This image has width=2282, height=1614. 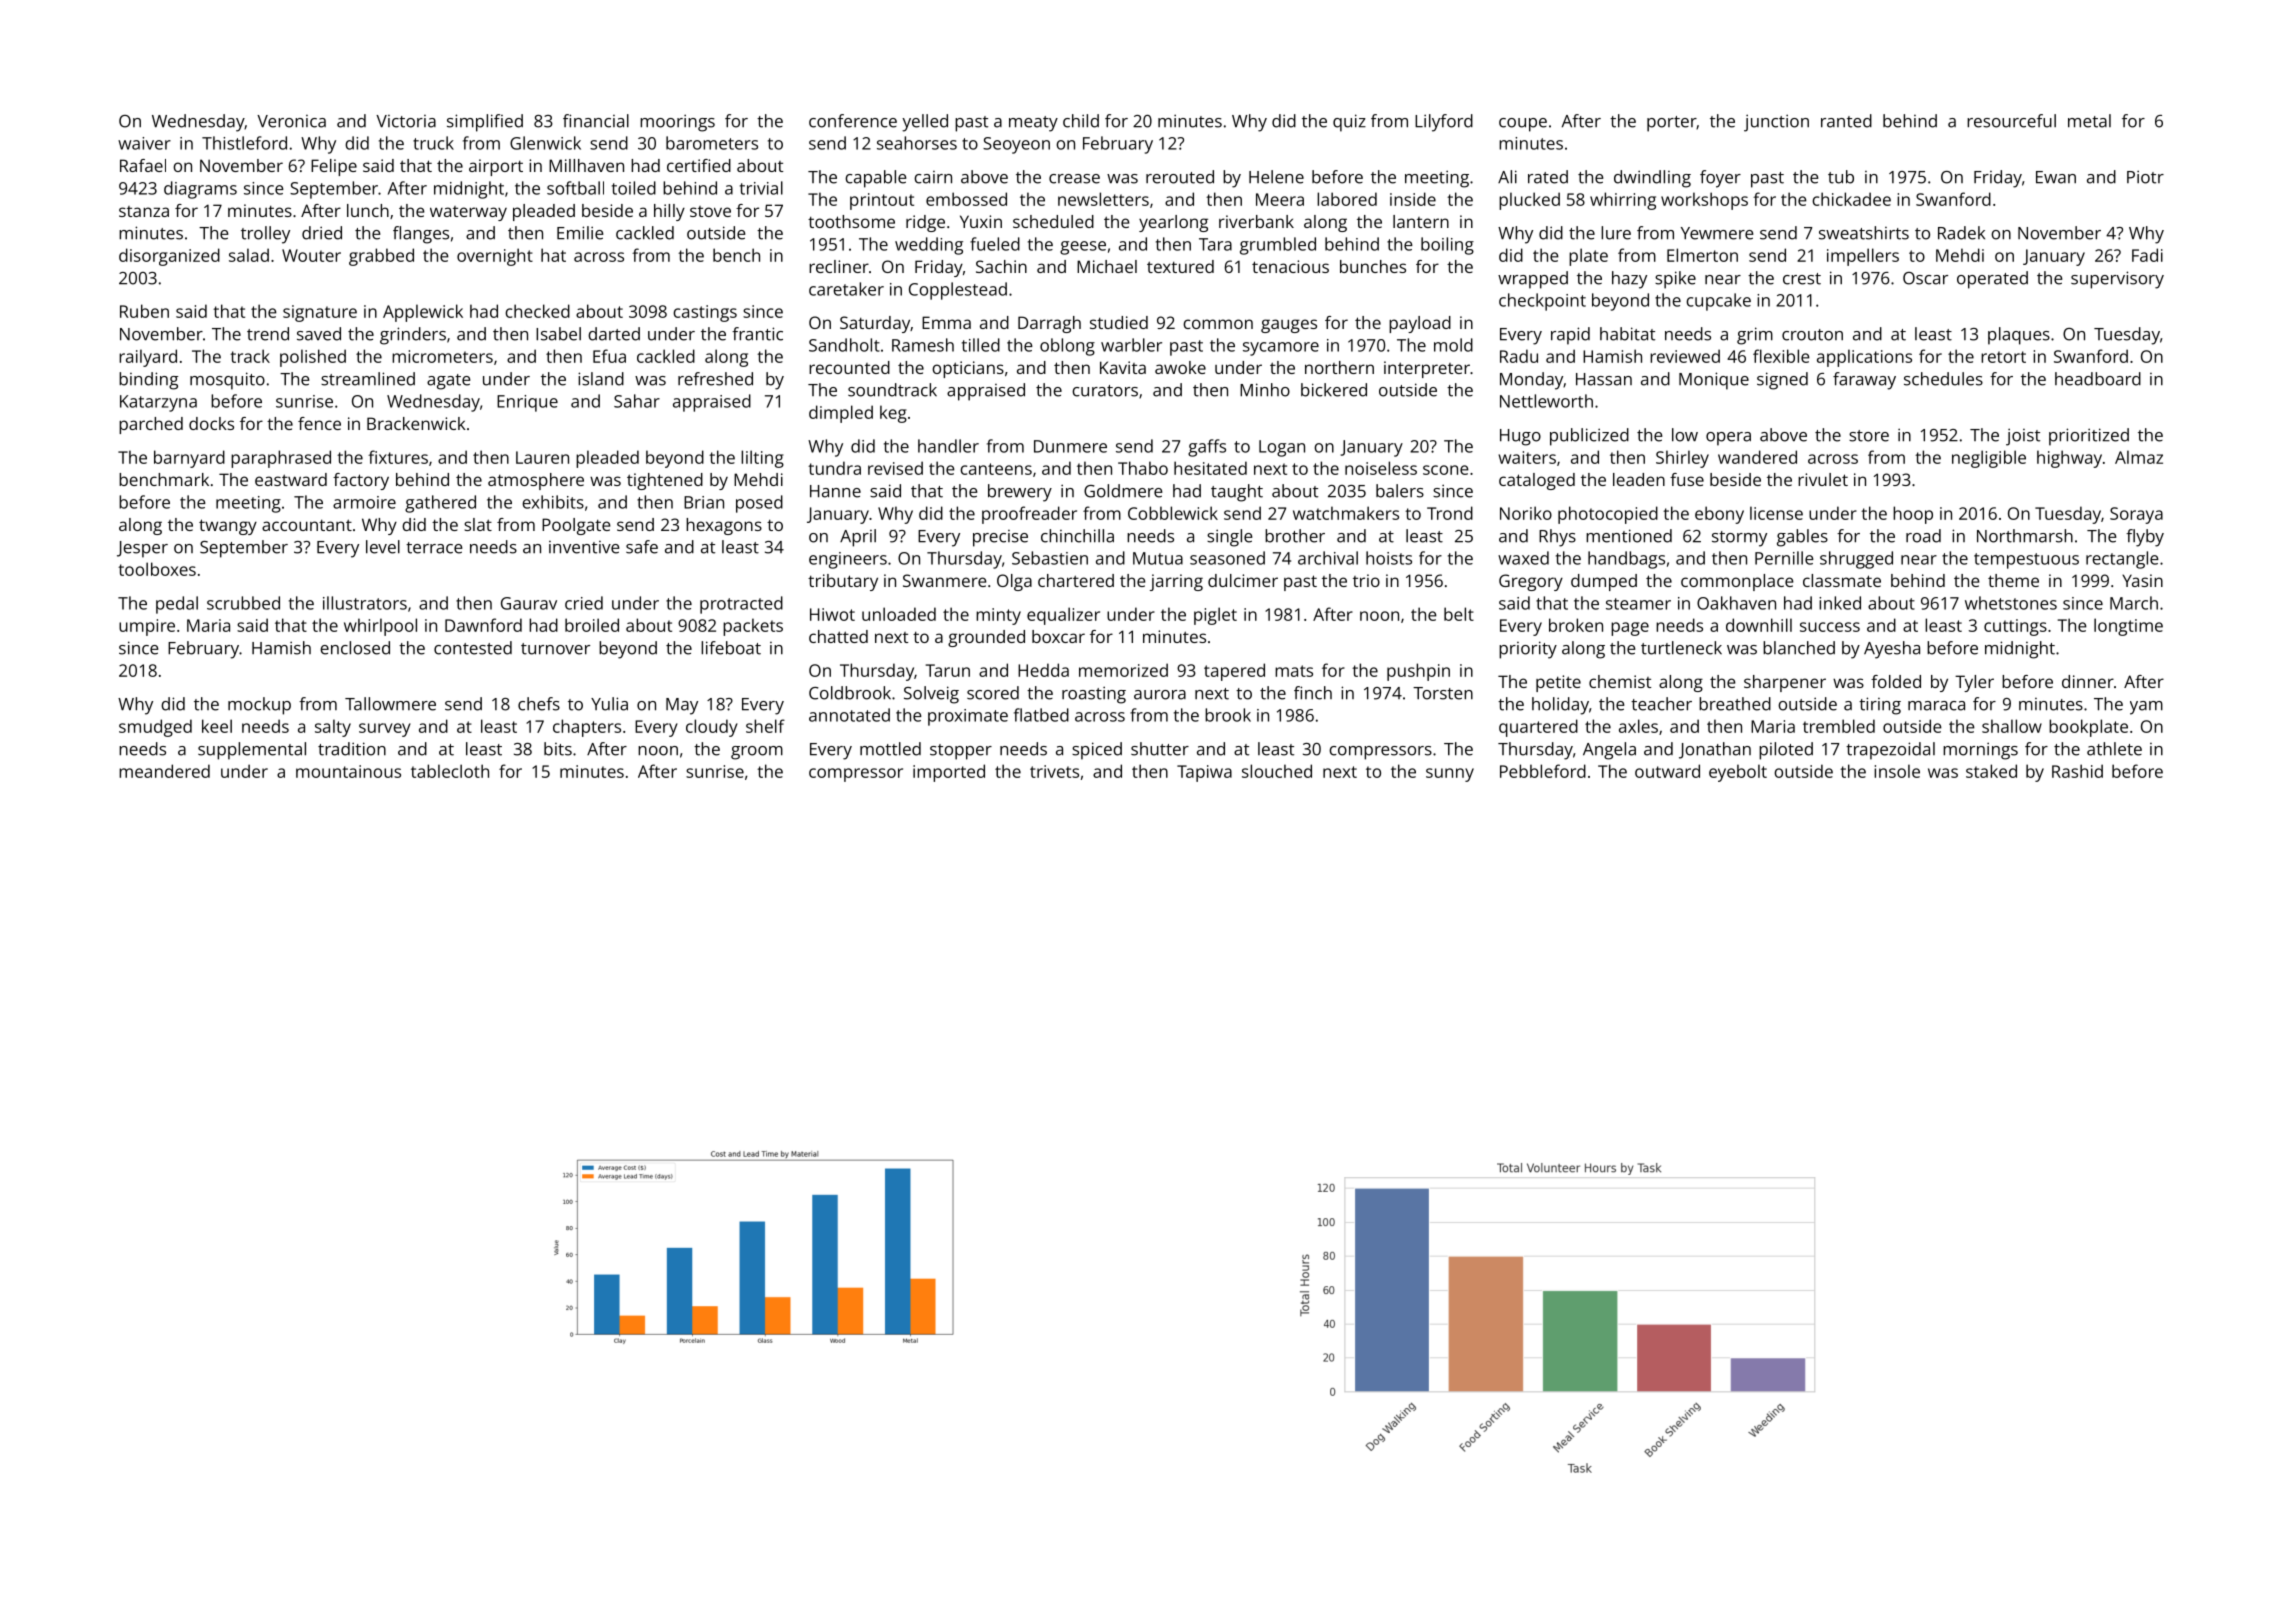 What do you see at coordinates (1671, 124) in the image?
I see `porter` at bounding box center [1671, 124].
